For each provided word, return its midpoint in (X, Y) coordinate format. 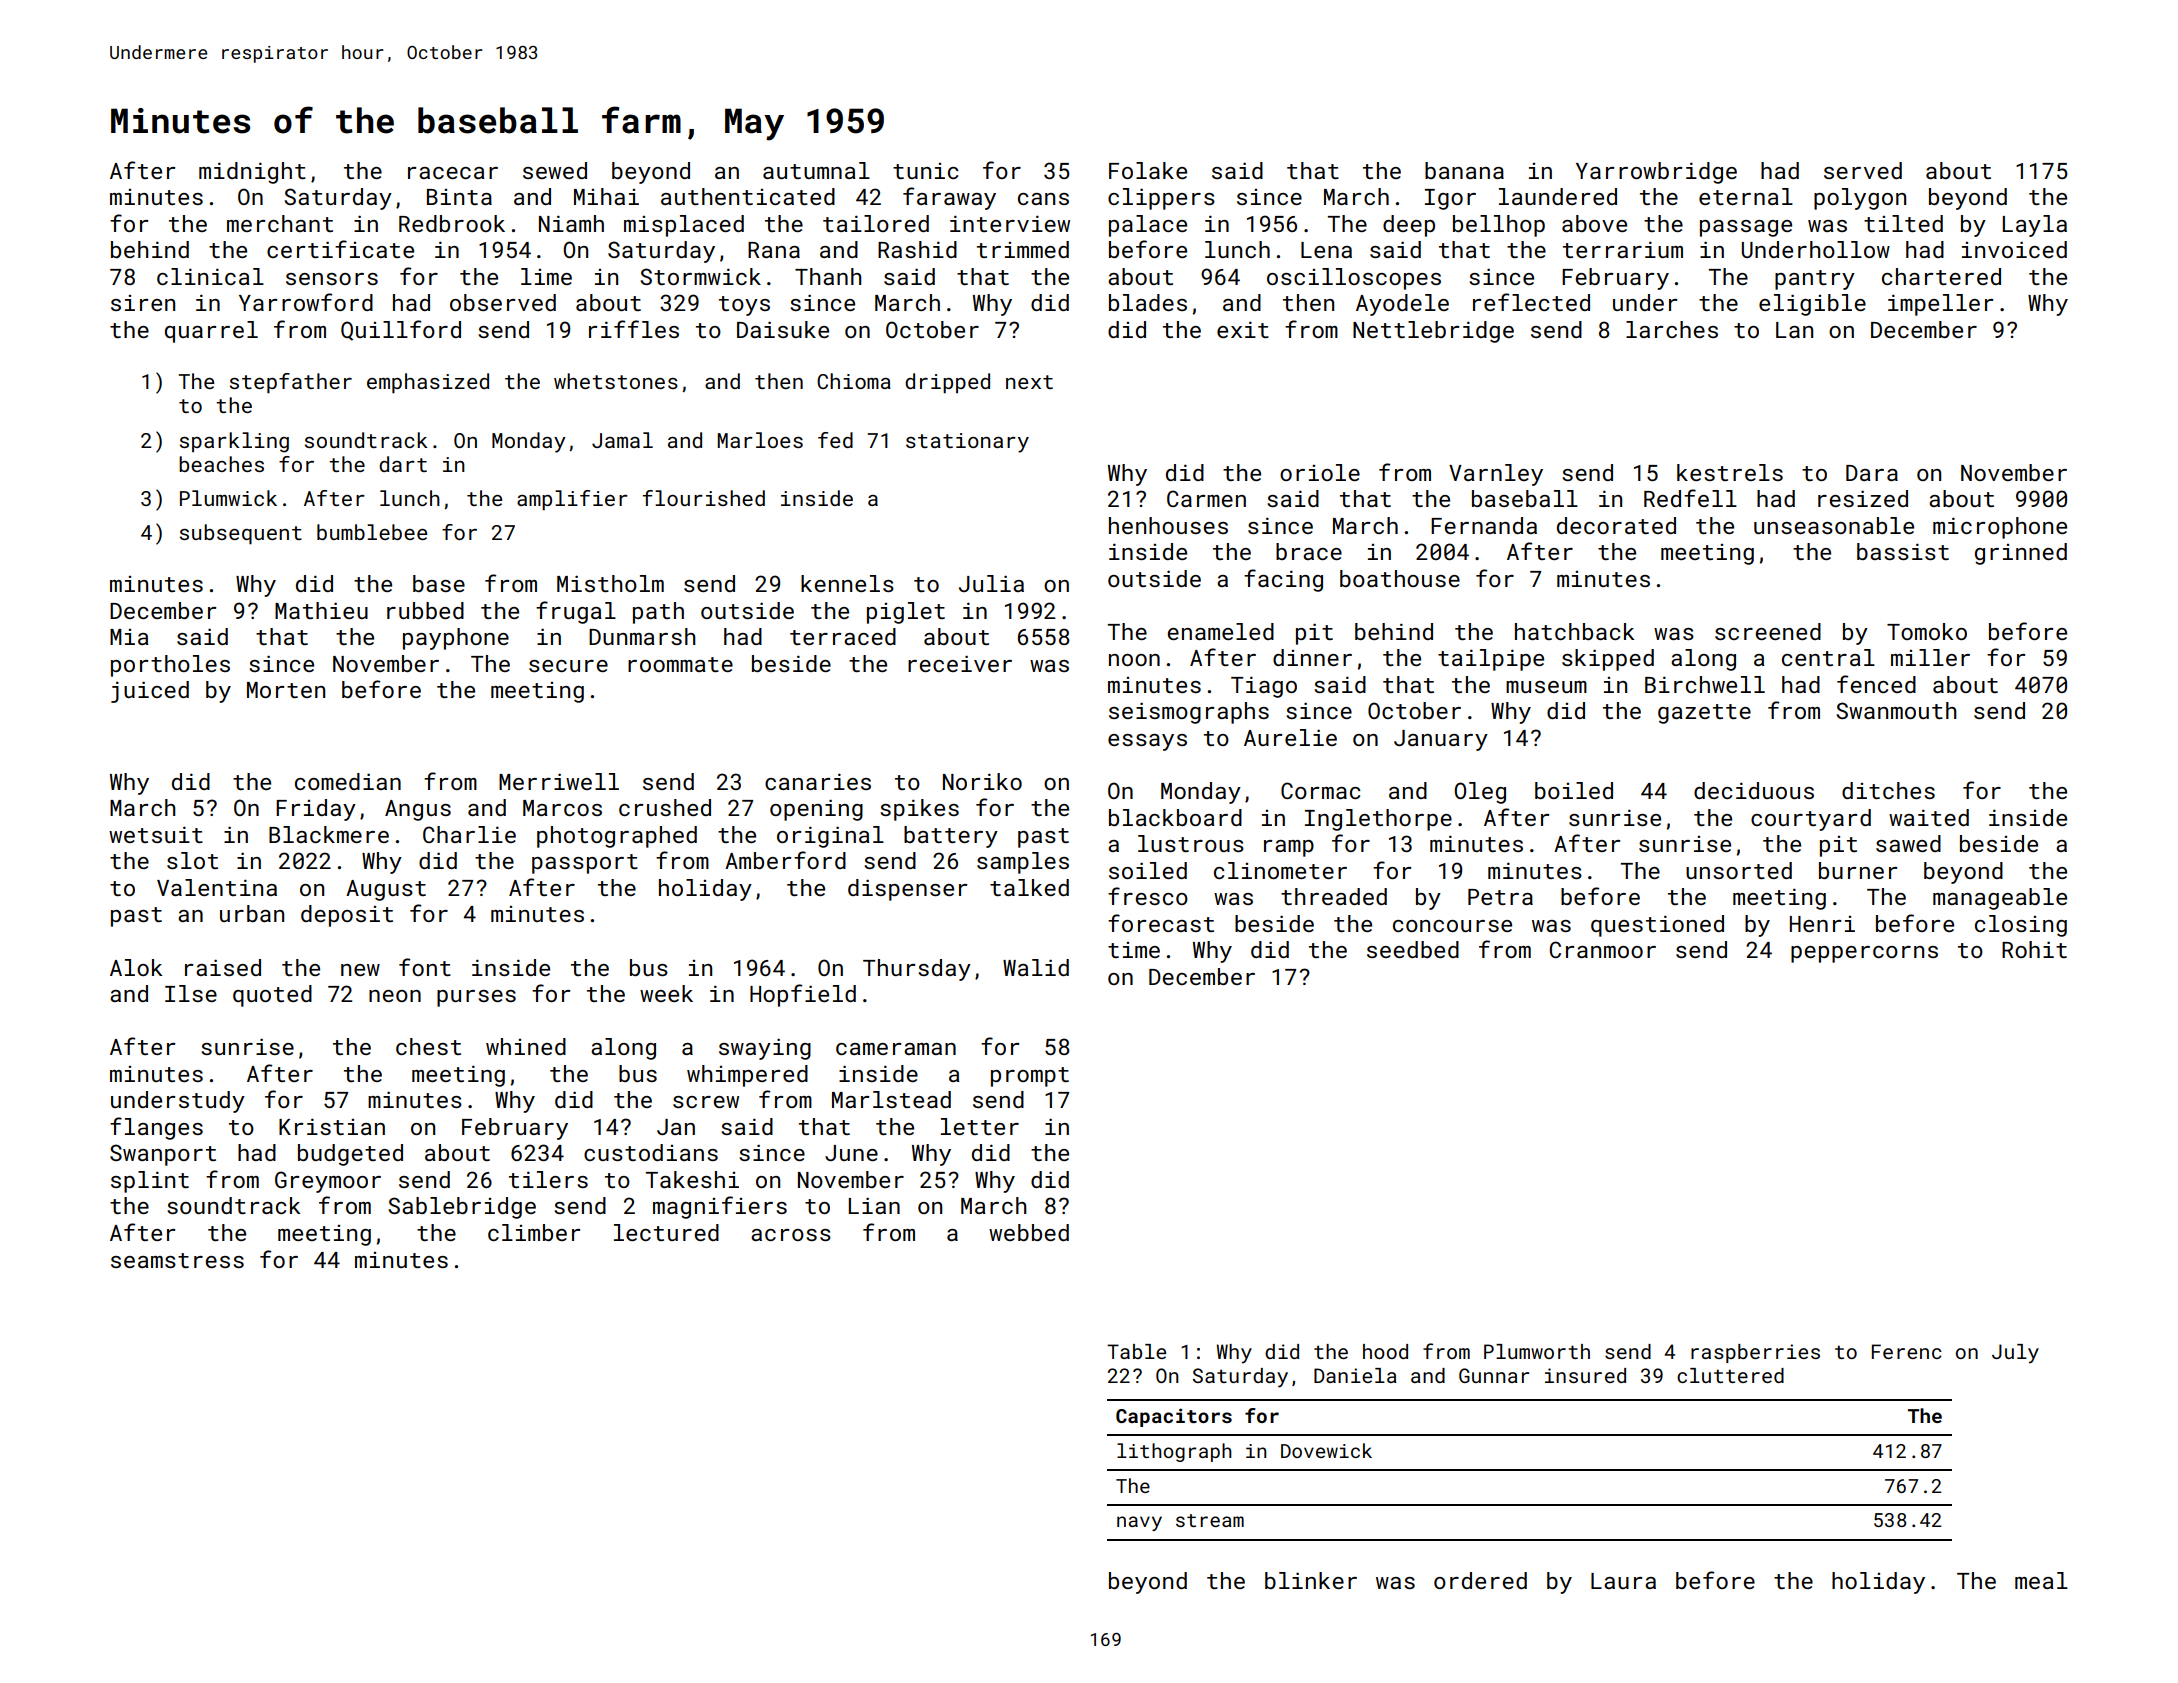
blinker (1311, 1580)
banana (1464, 170)
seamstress (177, 1260)
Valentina (217, 887)
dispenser (907, 890)
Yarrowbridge (1656, 173)
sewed (555, 170)
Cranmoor (1603, 949)
